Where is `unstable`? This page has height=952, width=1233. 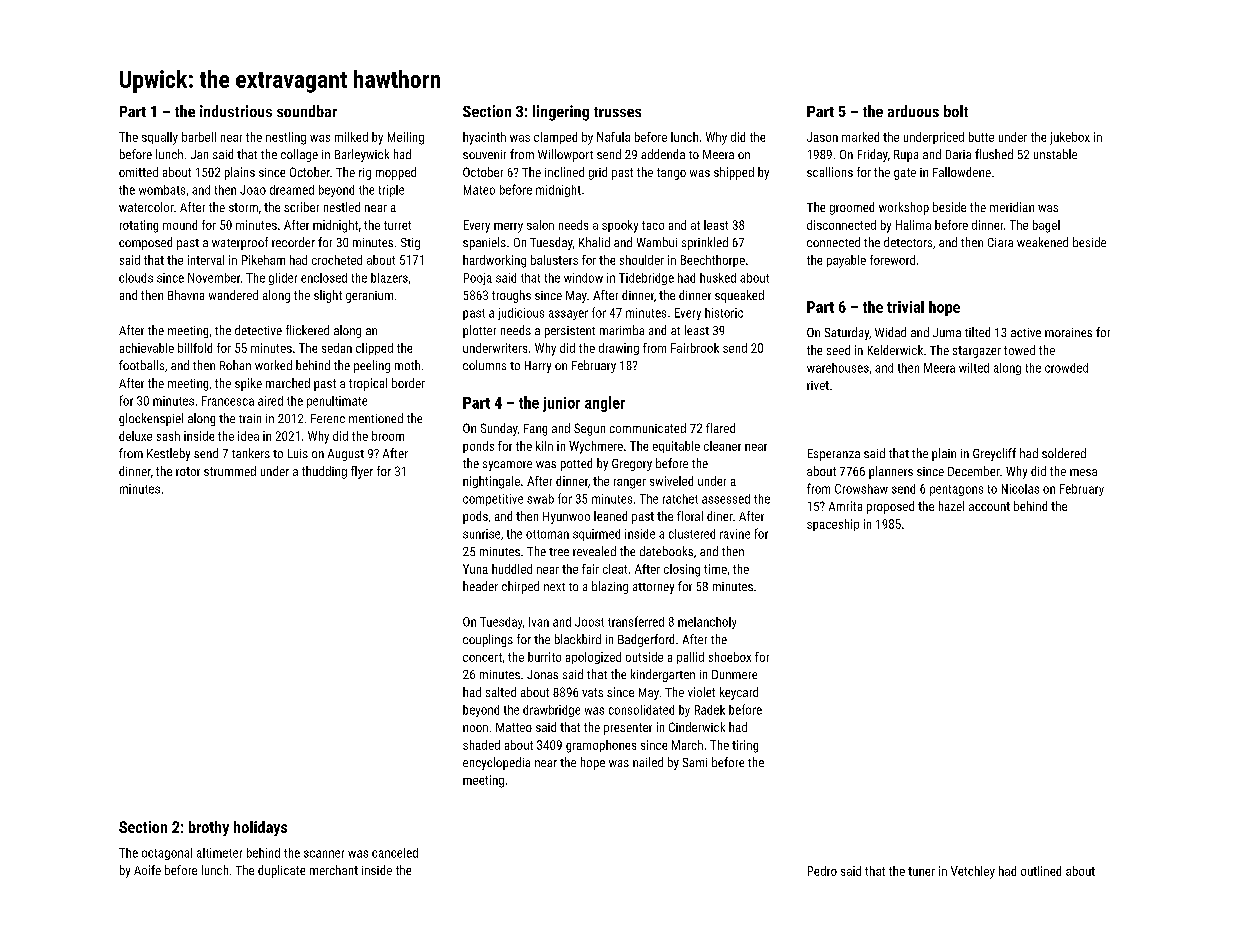 unstable is located at coordinates (1055, 154).
